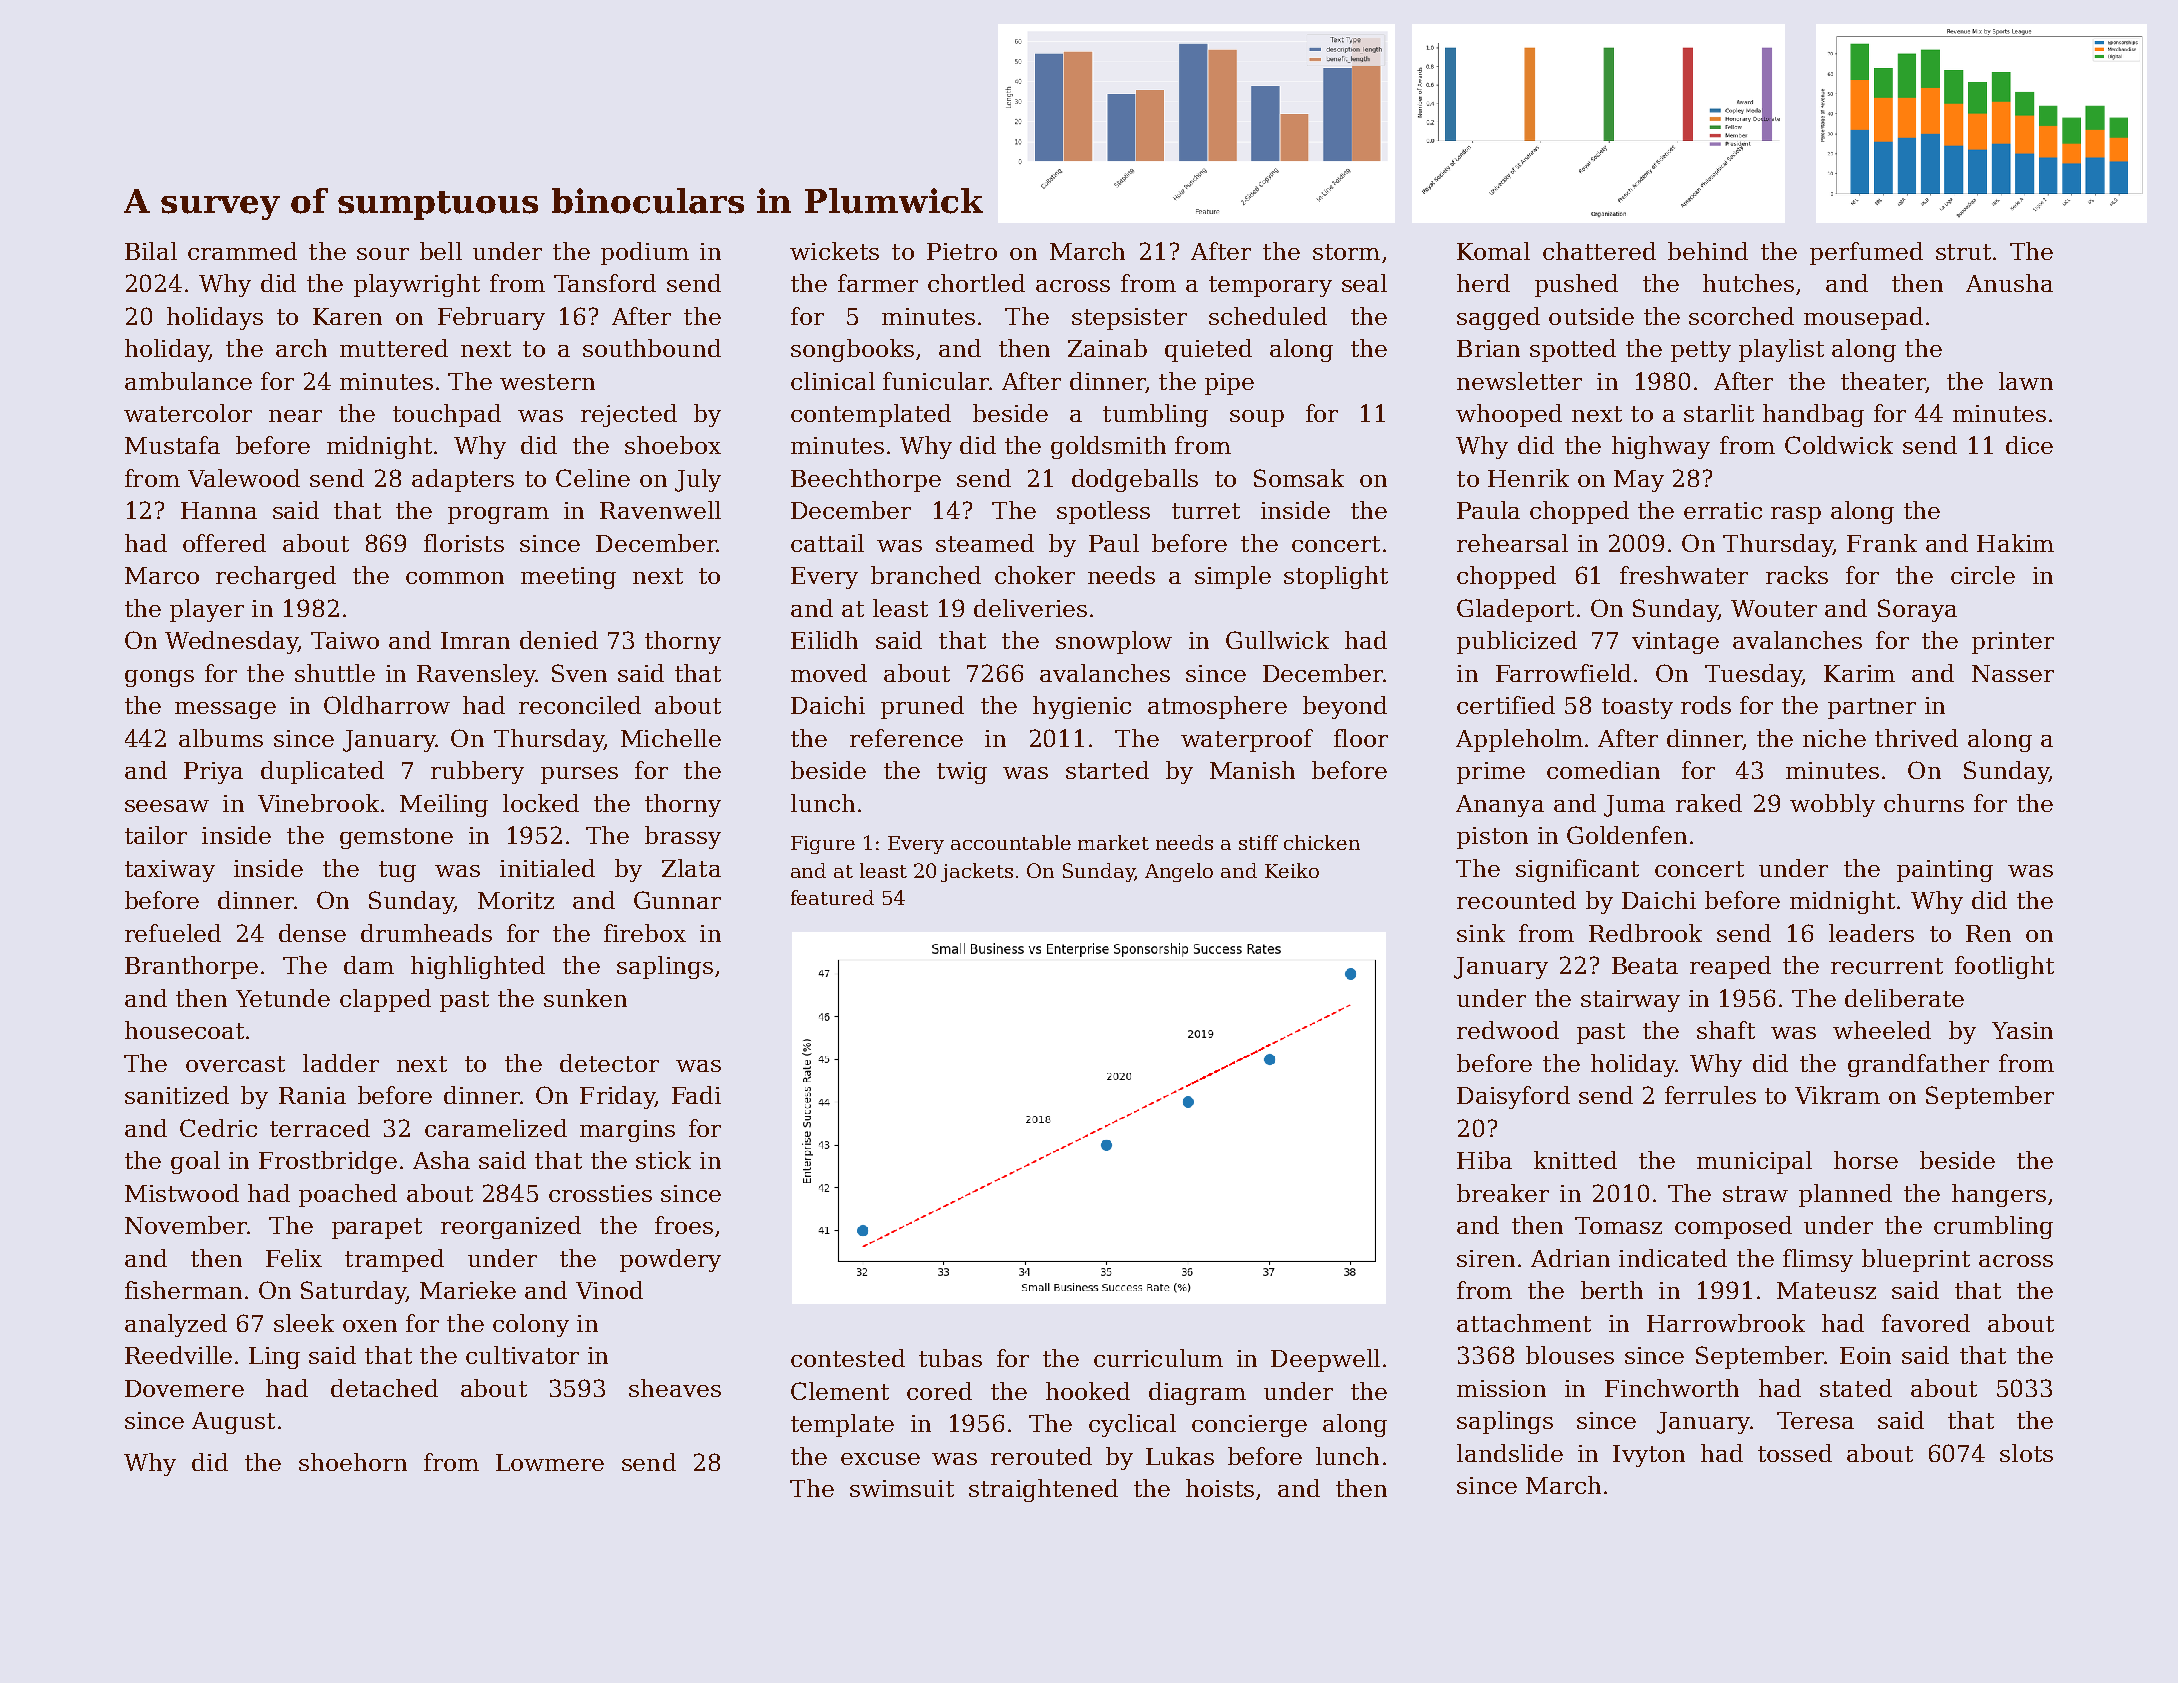 The height and width of the screenshot is (1683, 2178). Describe the element at coordinates (1672, 1388) in the screenshot. I see `Finchworth` at that location.
